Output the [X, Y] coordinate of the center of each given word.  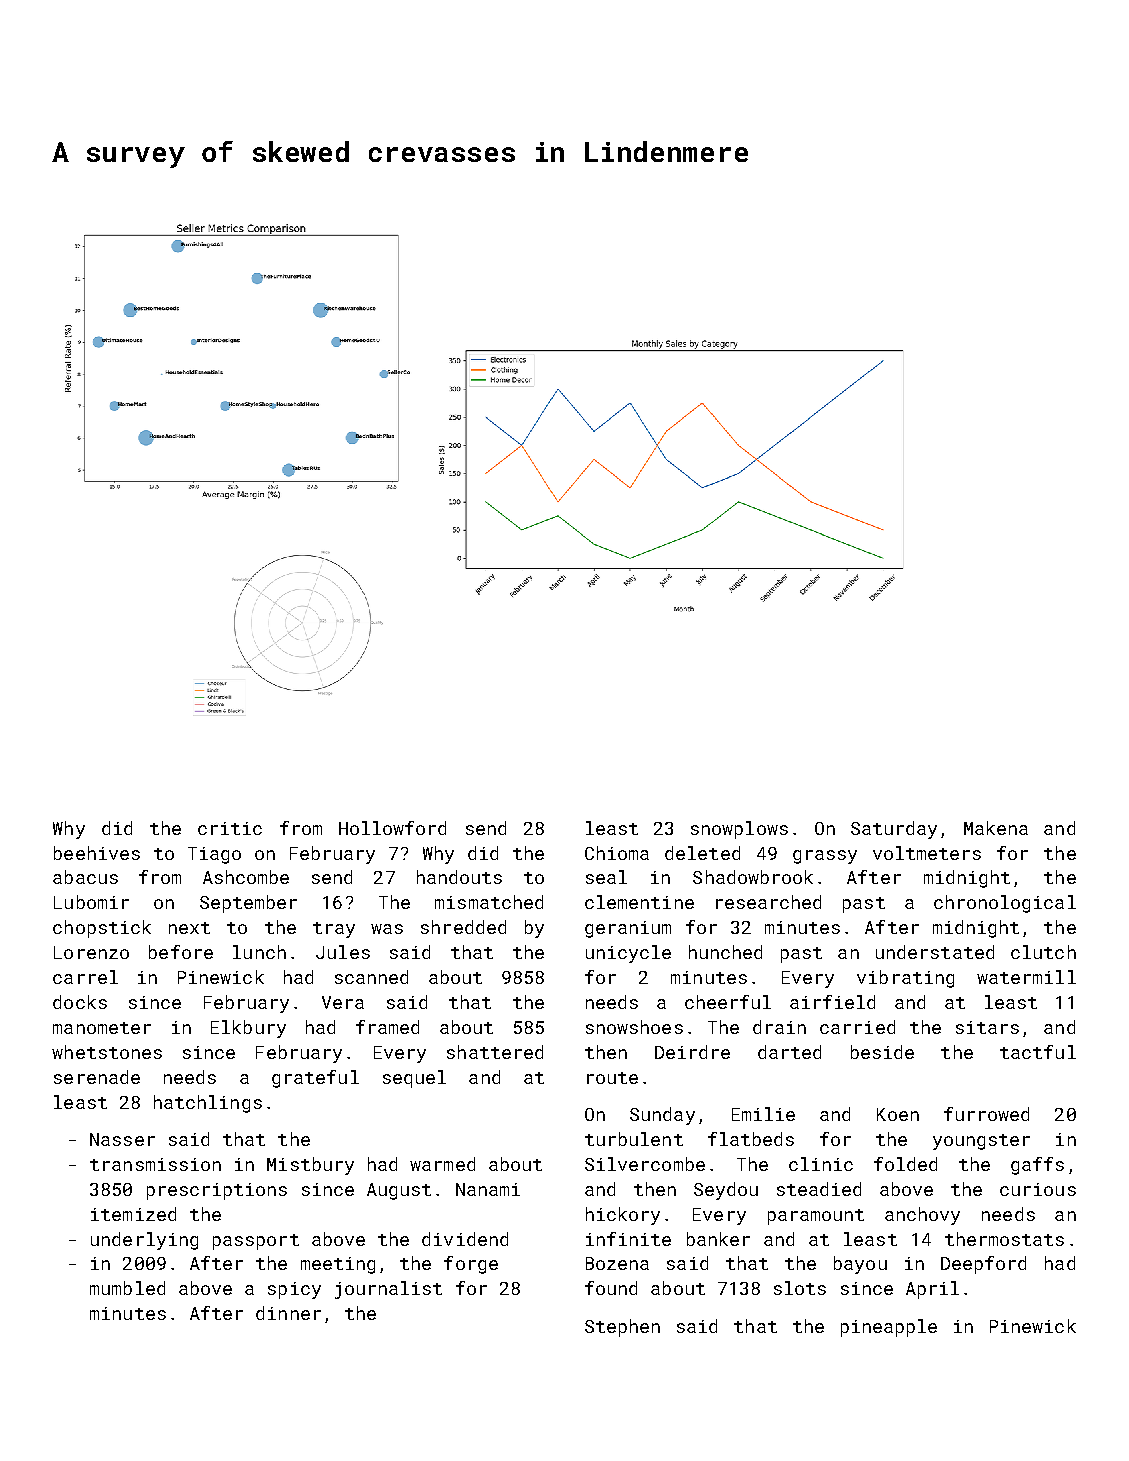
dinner [288, 1313]
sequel [414, 1079]
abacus [85, 877]
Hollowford [392, 828]
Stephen [622, 1328]
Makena [996, 828]
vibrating [905, 979]
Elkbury [248, 1029]
